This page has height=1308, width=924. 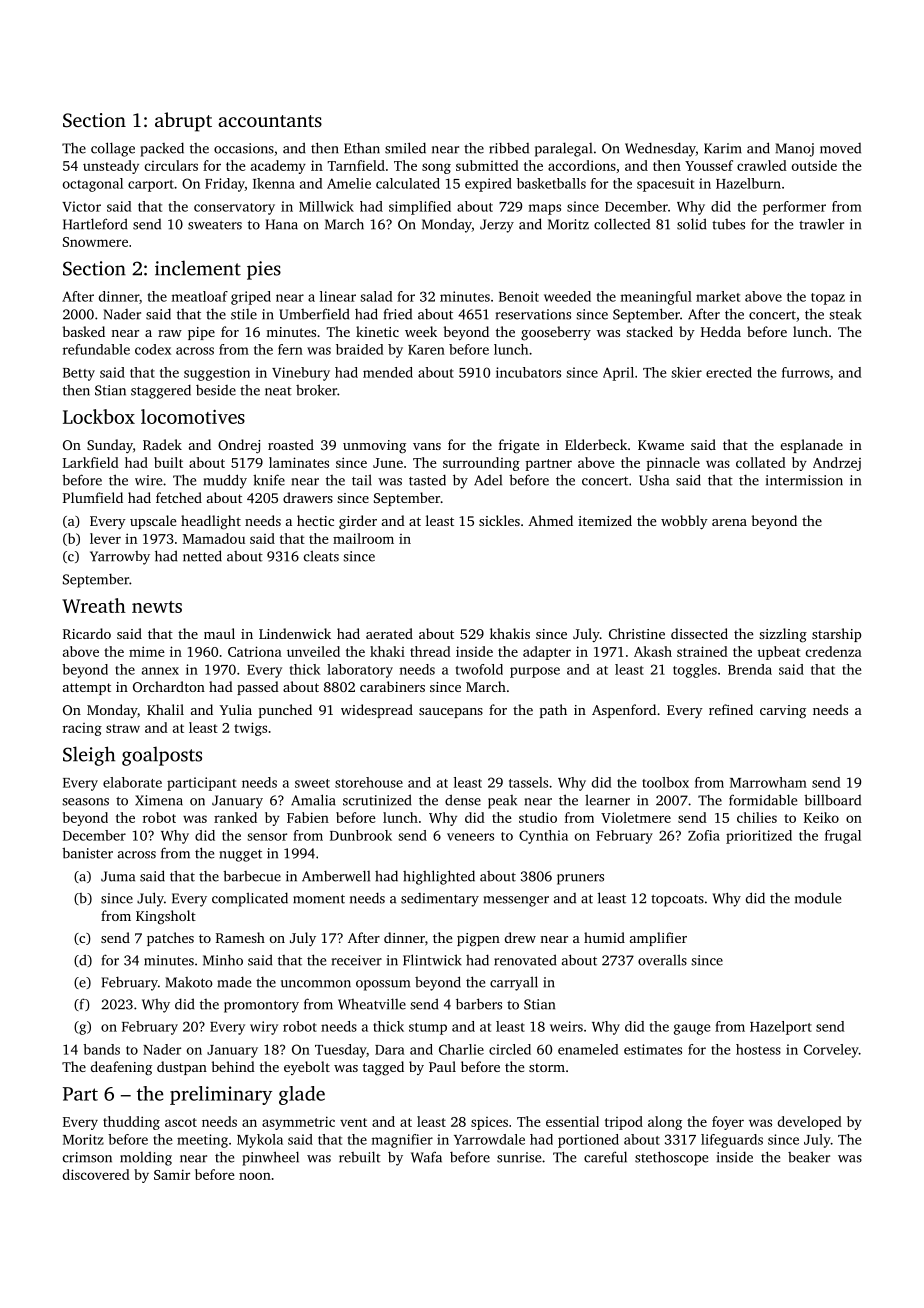 I want to click on Karim, so click(x=723, y=148).
